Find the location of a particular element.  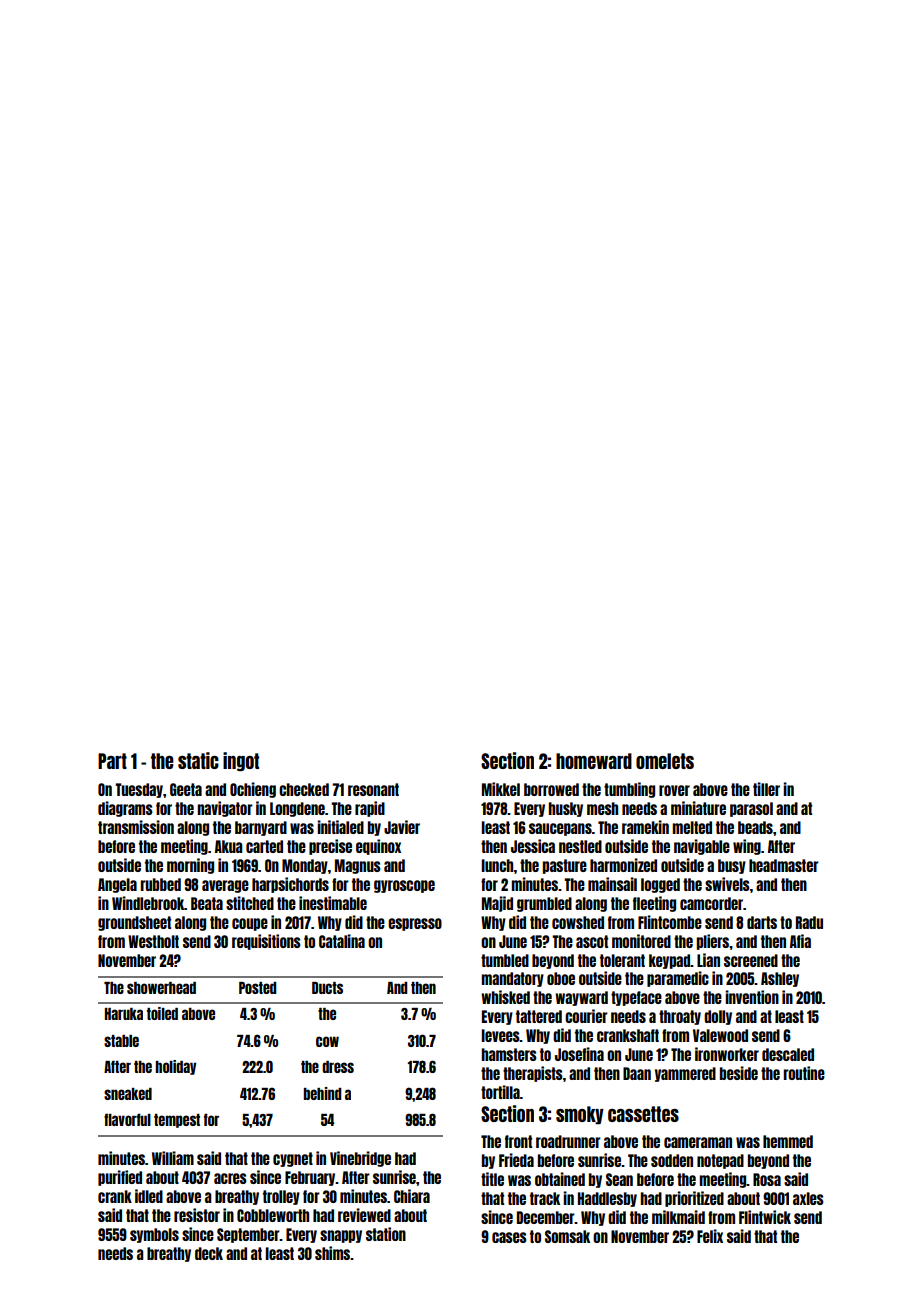

hemmed is located at coordinates (788, 1141).
